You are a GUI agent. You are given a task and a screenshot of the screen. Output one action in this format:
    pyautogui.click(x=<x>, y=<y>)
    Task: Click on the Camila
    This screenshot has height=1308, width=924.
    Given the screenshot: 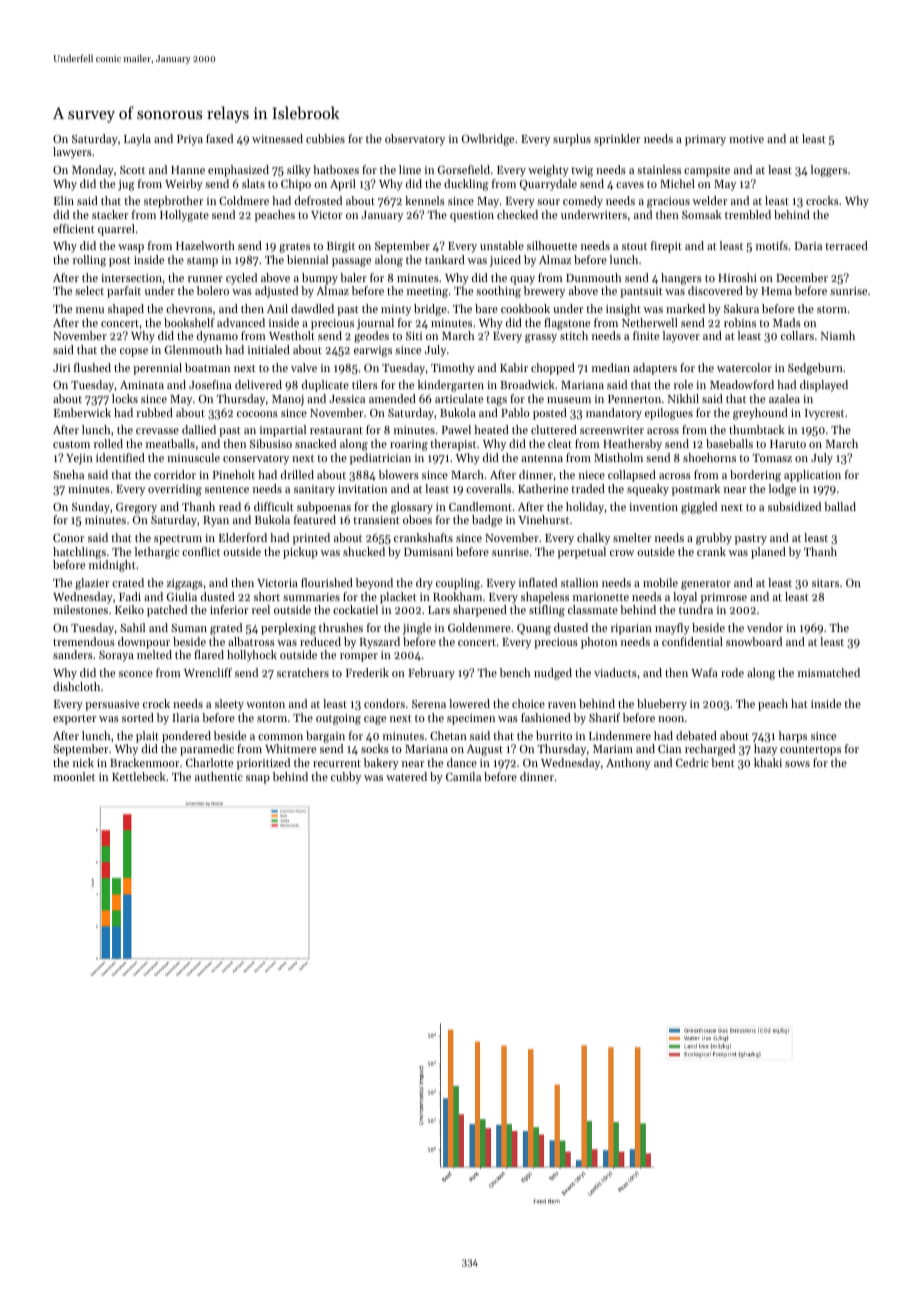 What is the action you would take?
    pyautogui.click(x=463, y=776)
